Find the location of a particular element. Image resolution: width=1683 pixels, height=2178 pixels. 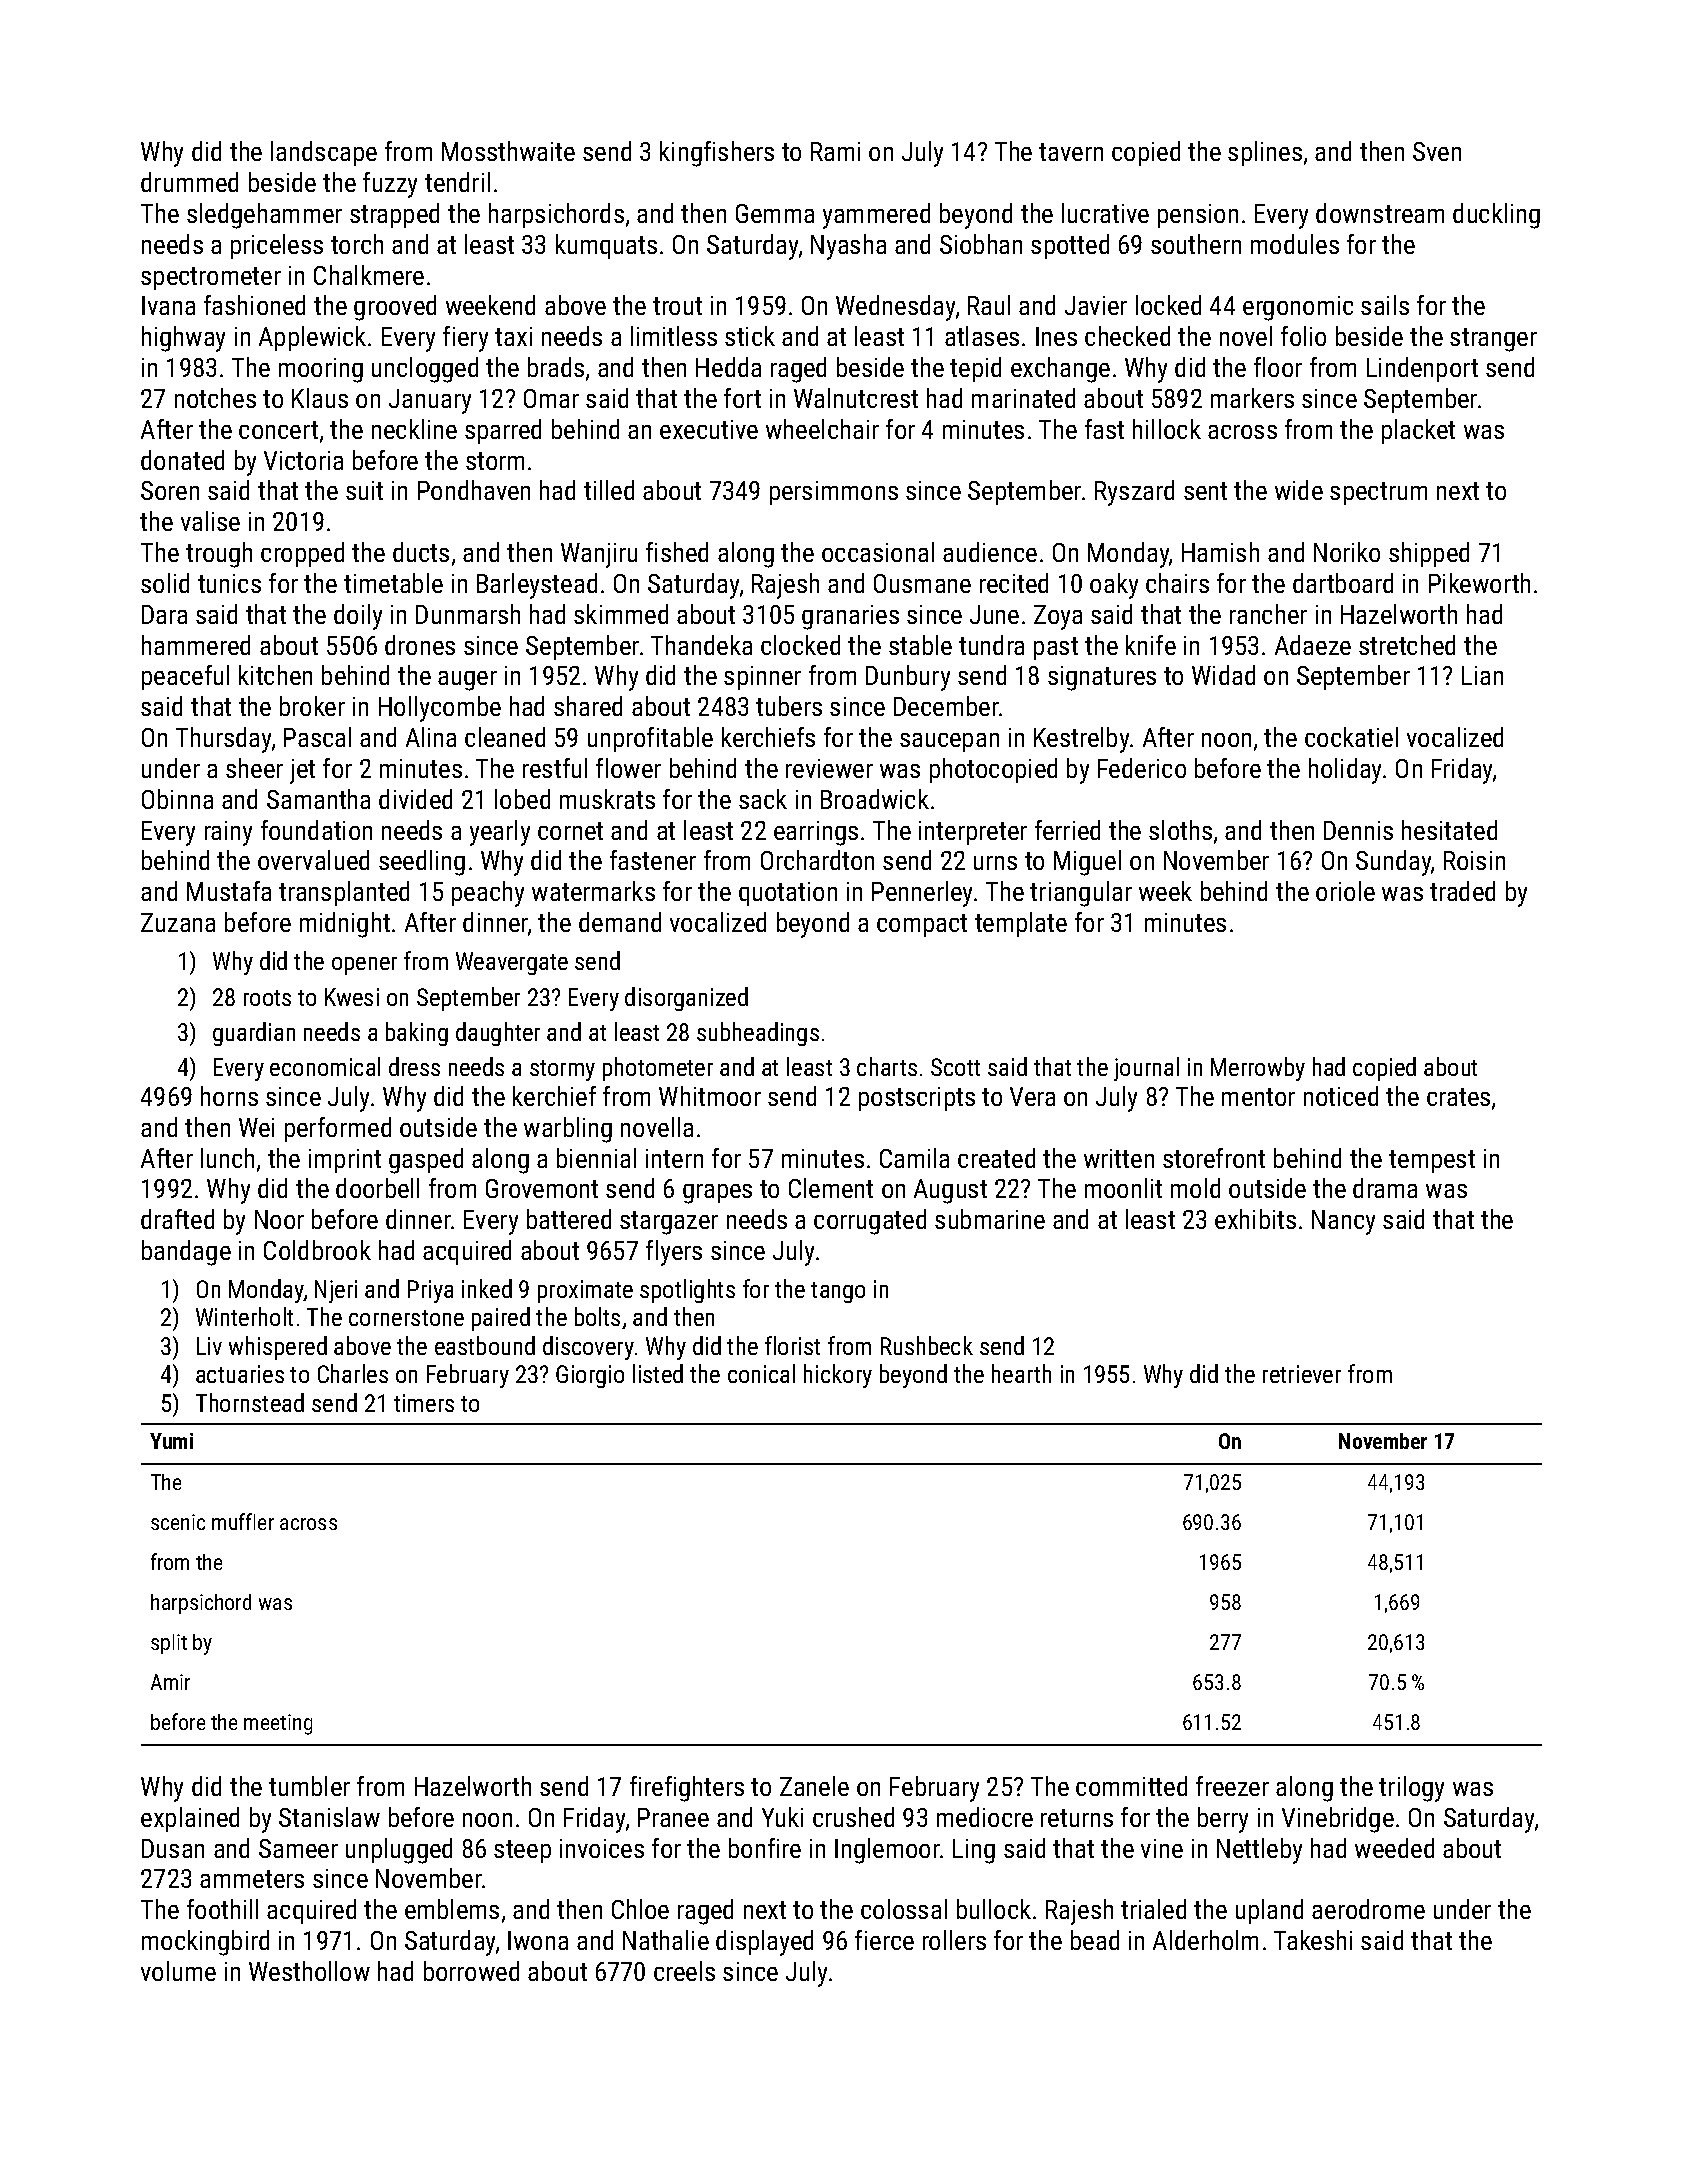

drummed is located at coordinates (189, 182).
